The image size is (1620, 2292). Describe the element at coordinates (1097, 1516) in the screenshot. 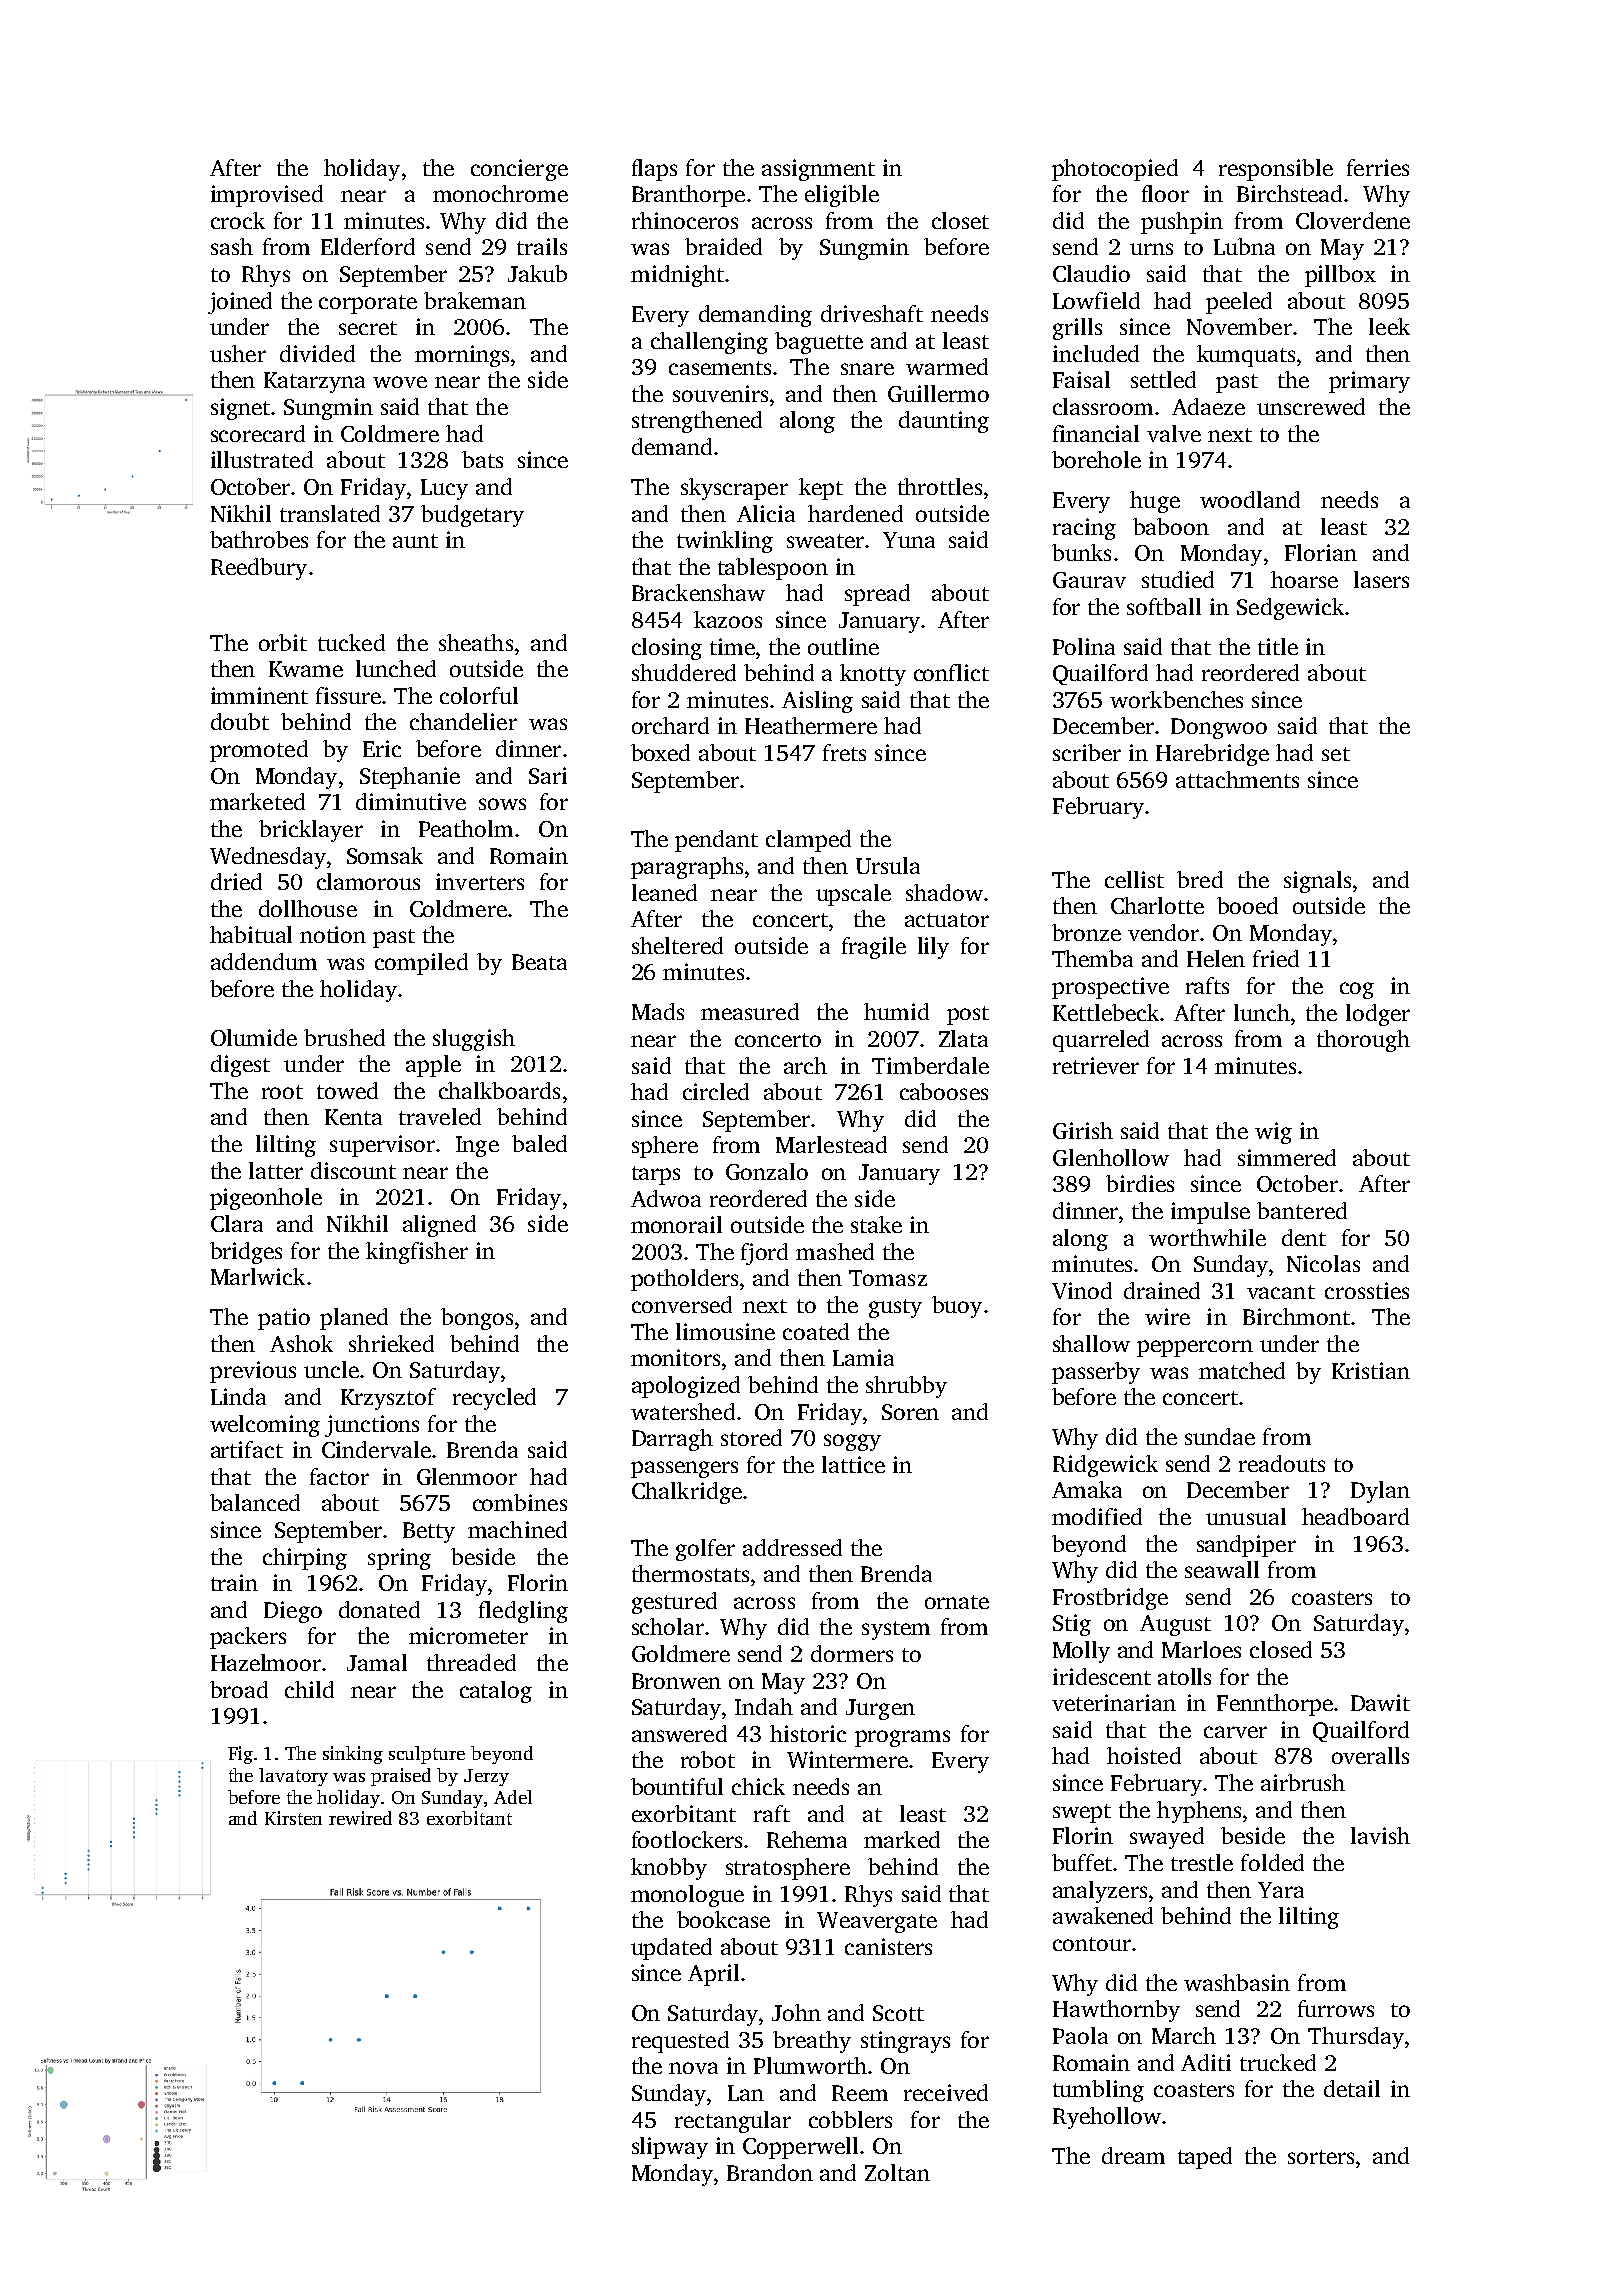

I see `modified` at that location.
